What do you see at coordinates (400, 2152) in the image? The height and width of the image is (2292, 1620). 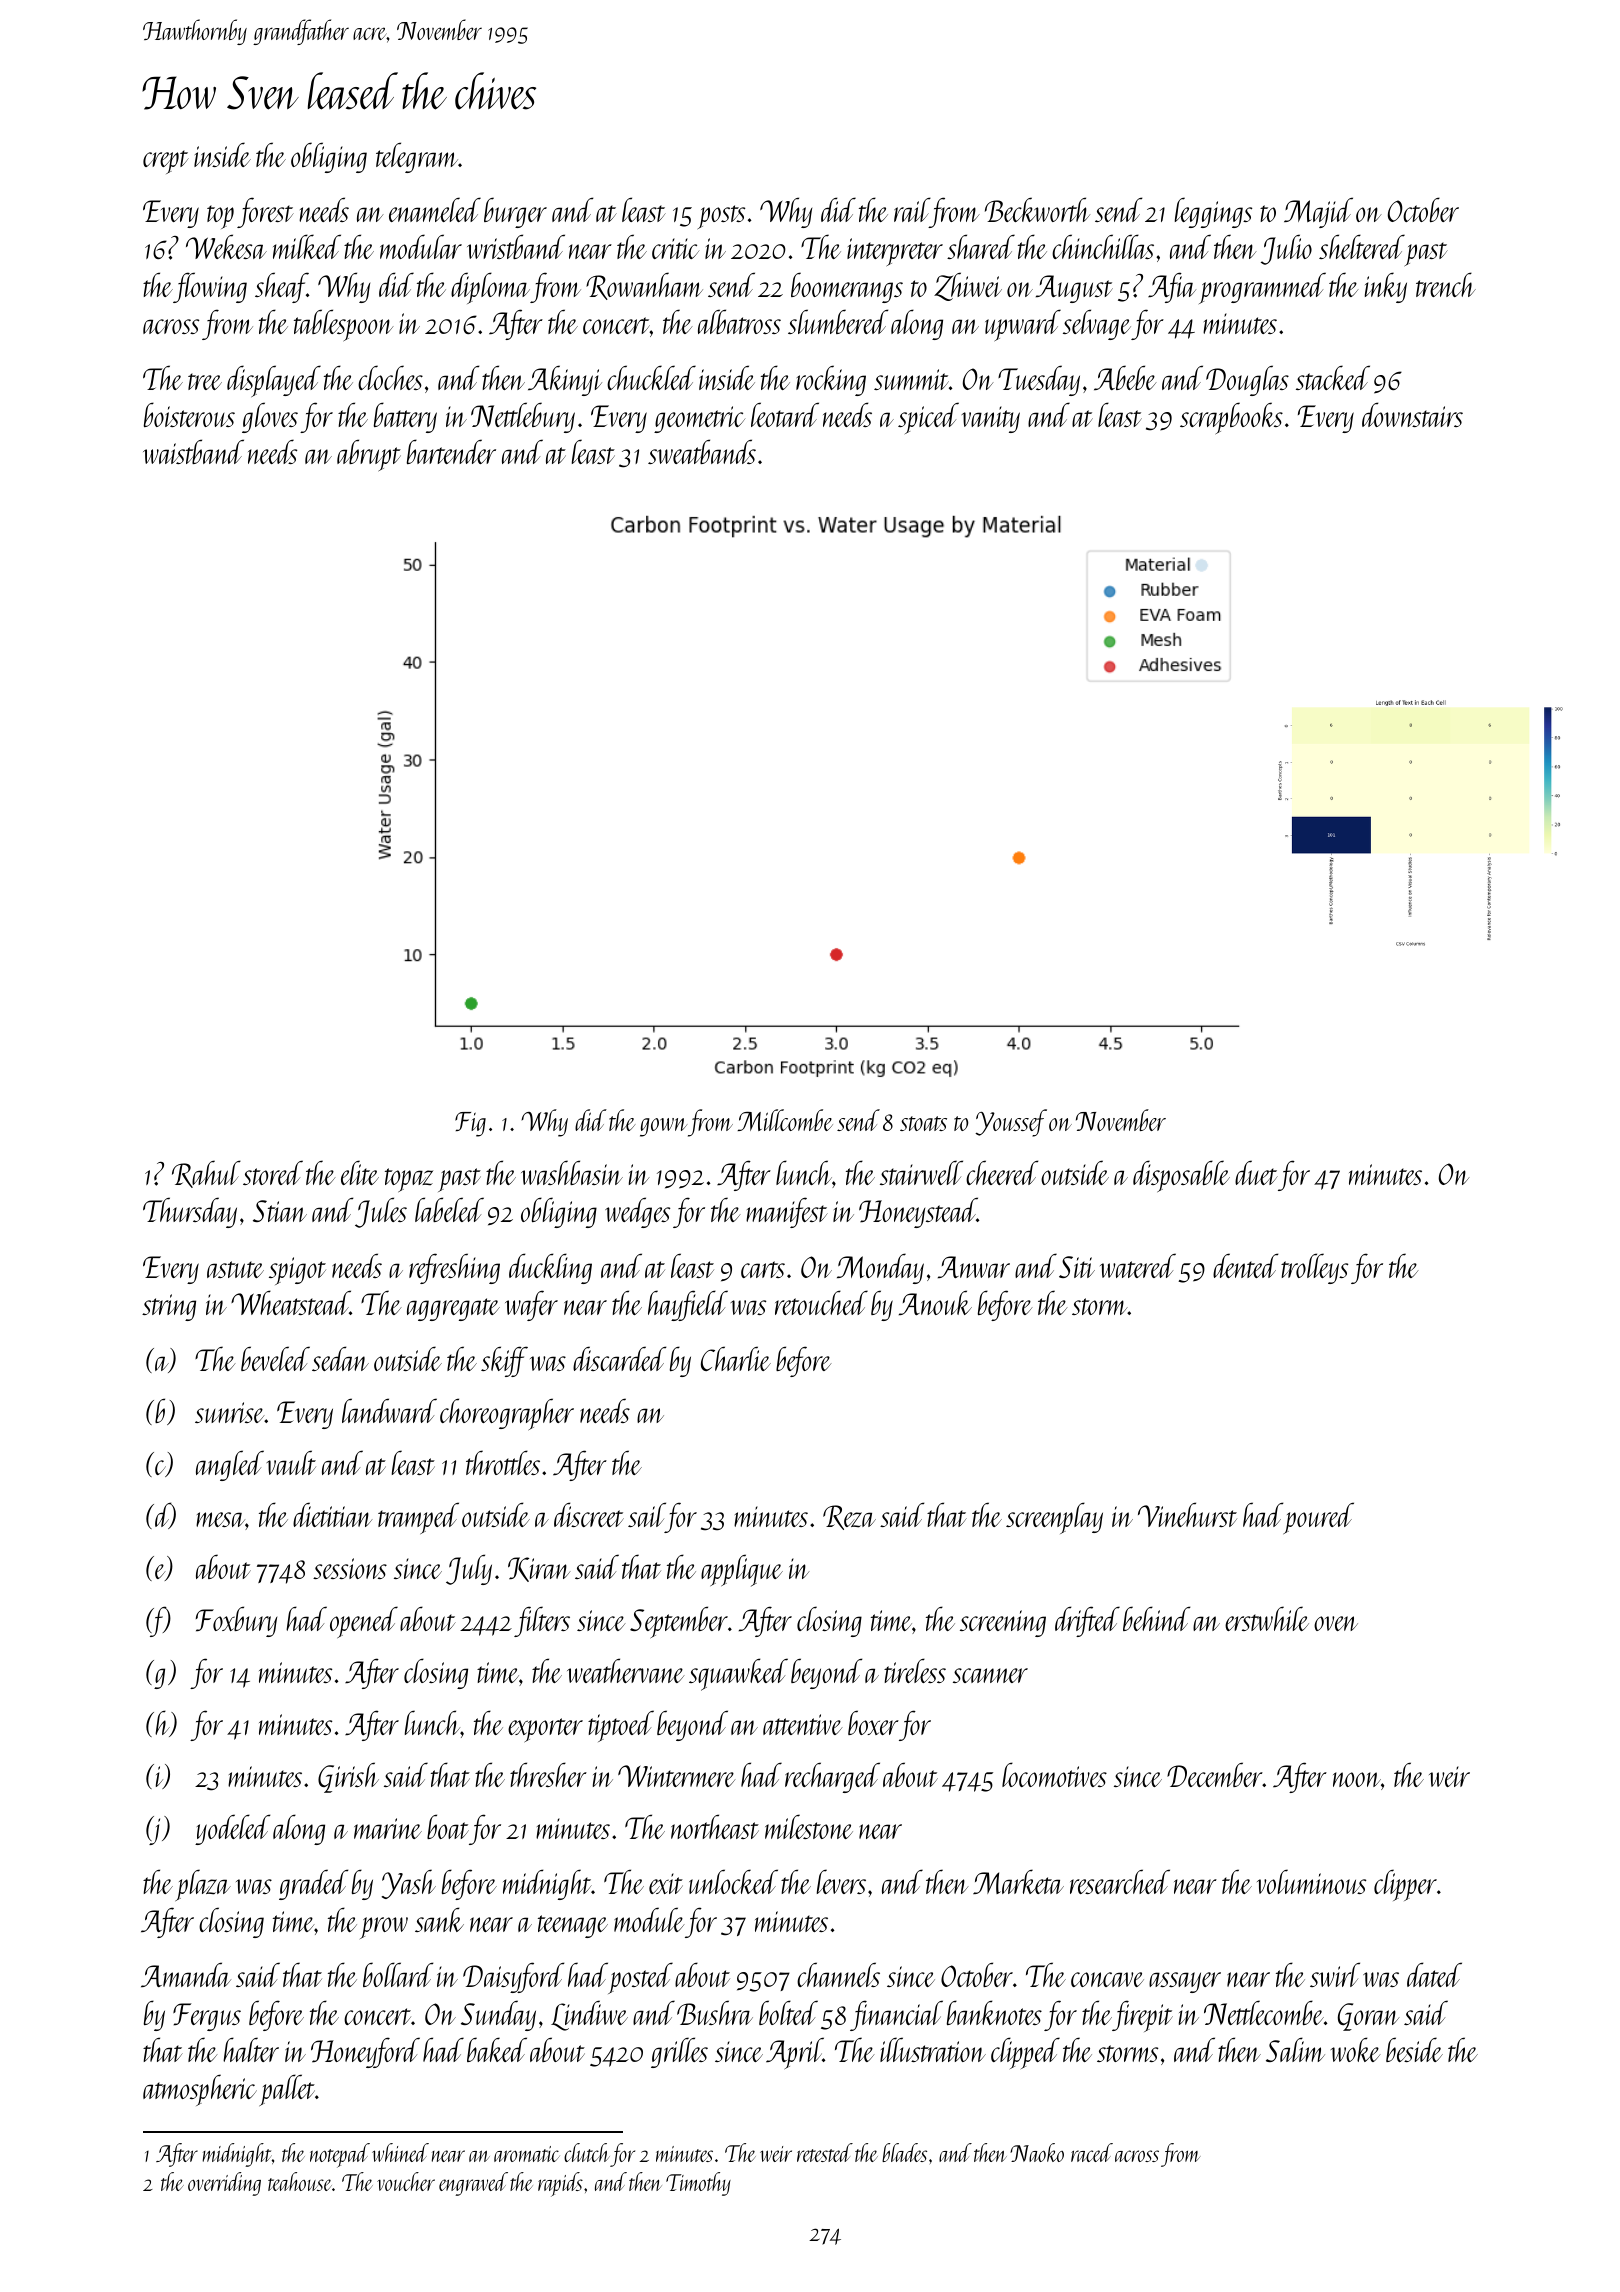 I see `whined` at bounding box center [400, 2152].
